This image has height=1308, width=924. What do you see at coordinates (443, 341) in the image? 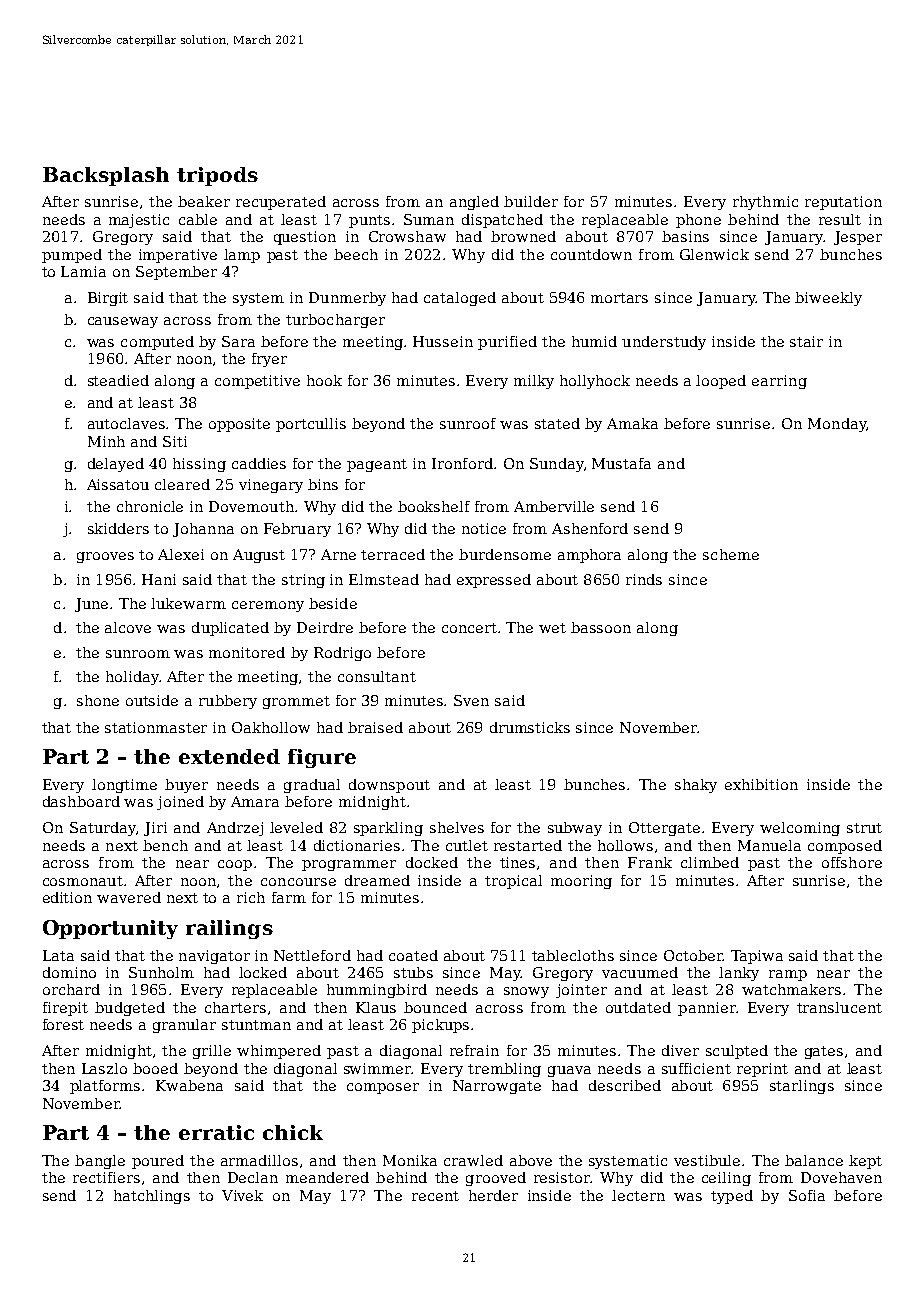
I see `Hussein` at bounding box center [443, 341].
